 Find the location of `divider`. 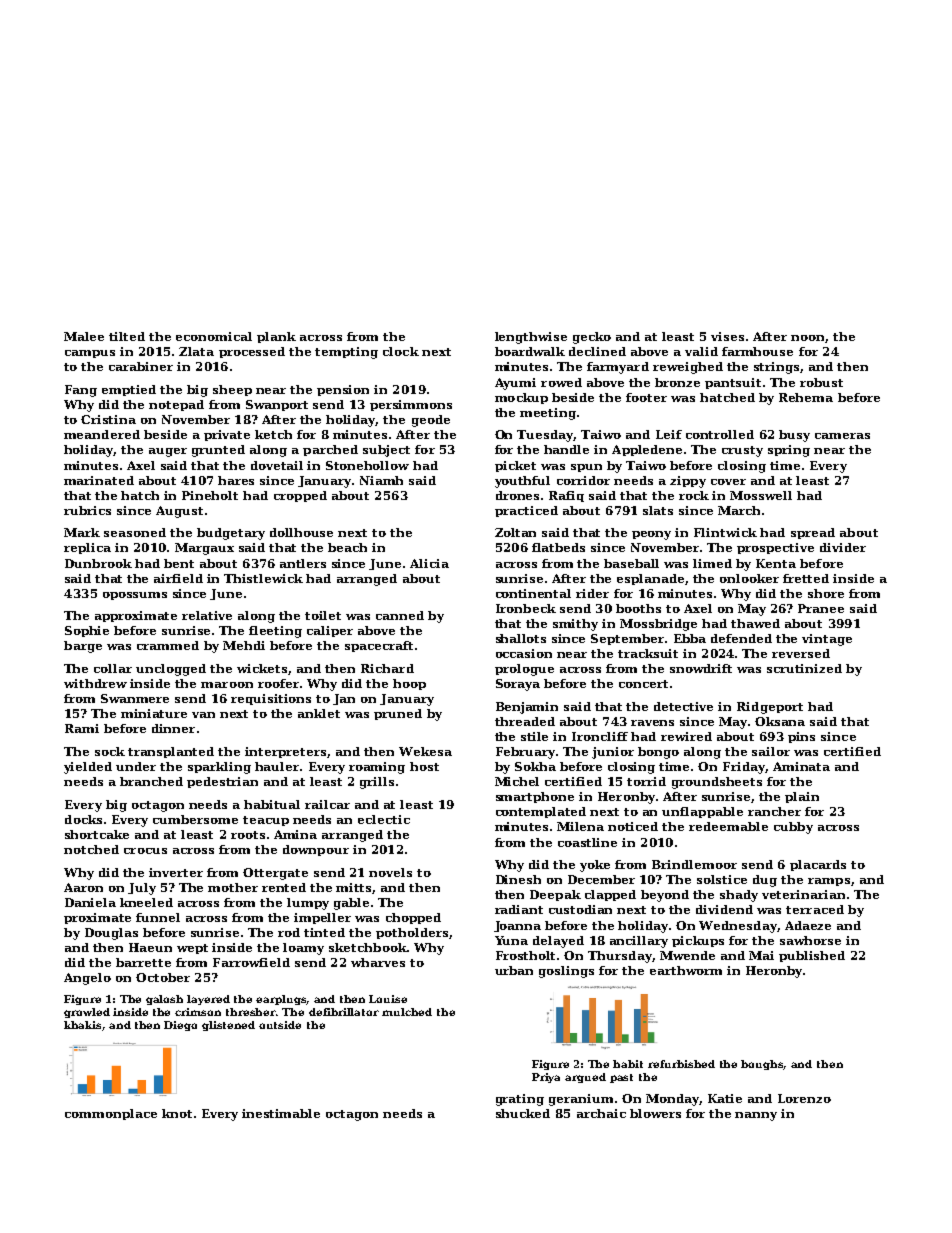

divider is located at coordinates (843, 547).
